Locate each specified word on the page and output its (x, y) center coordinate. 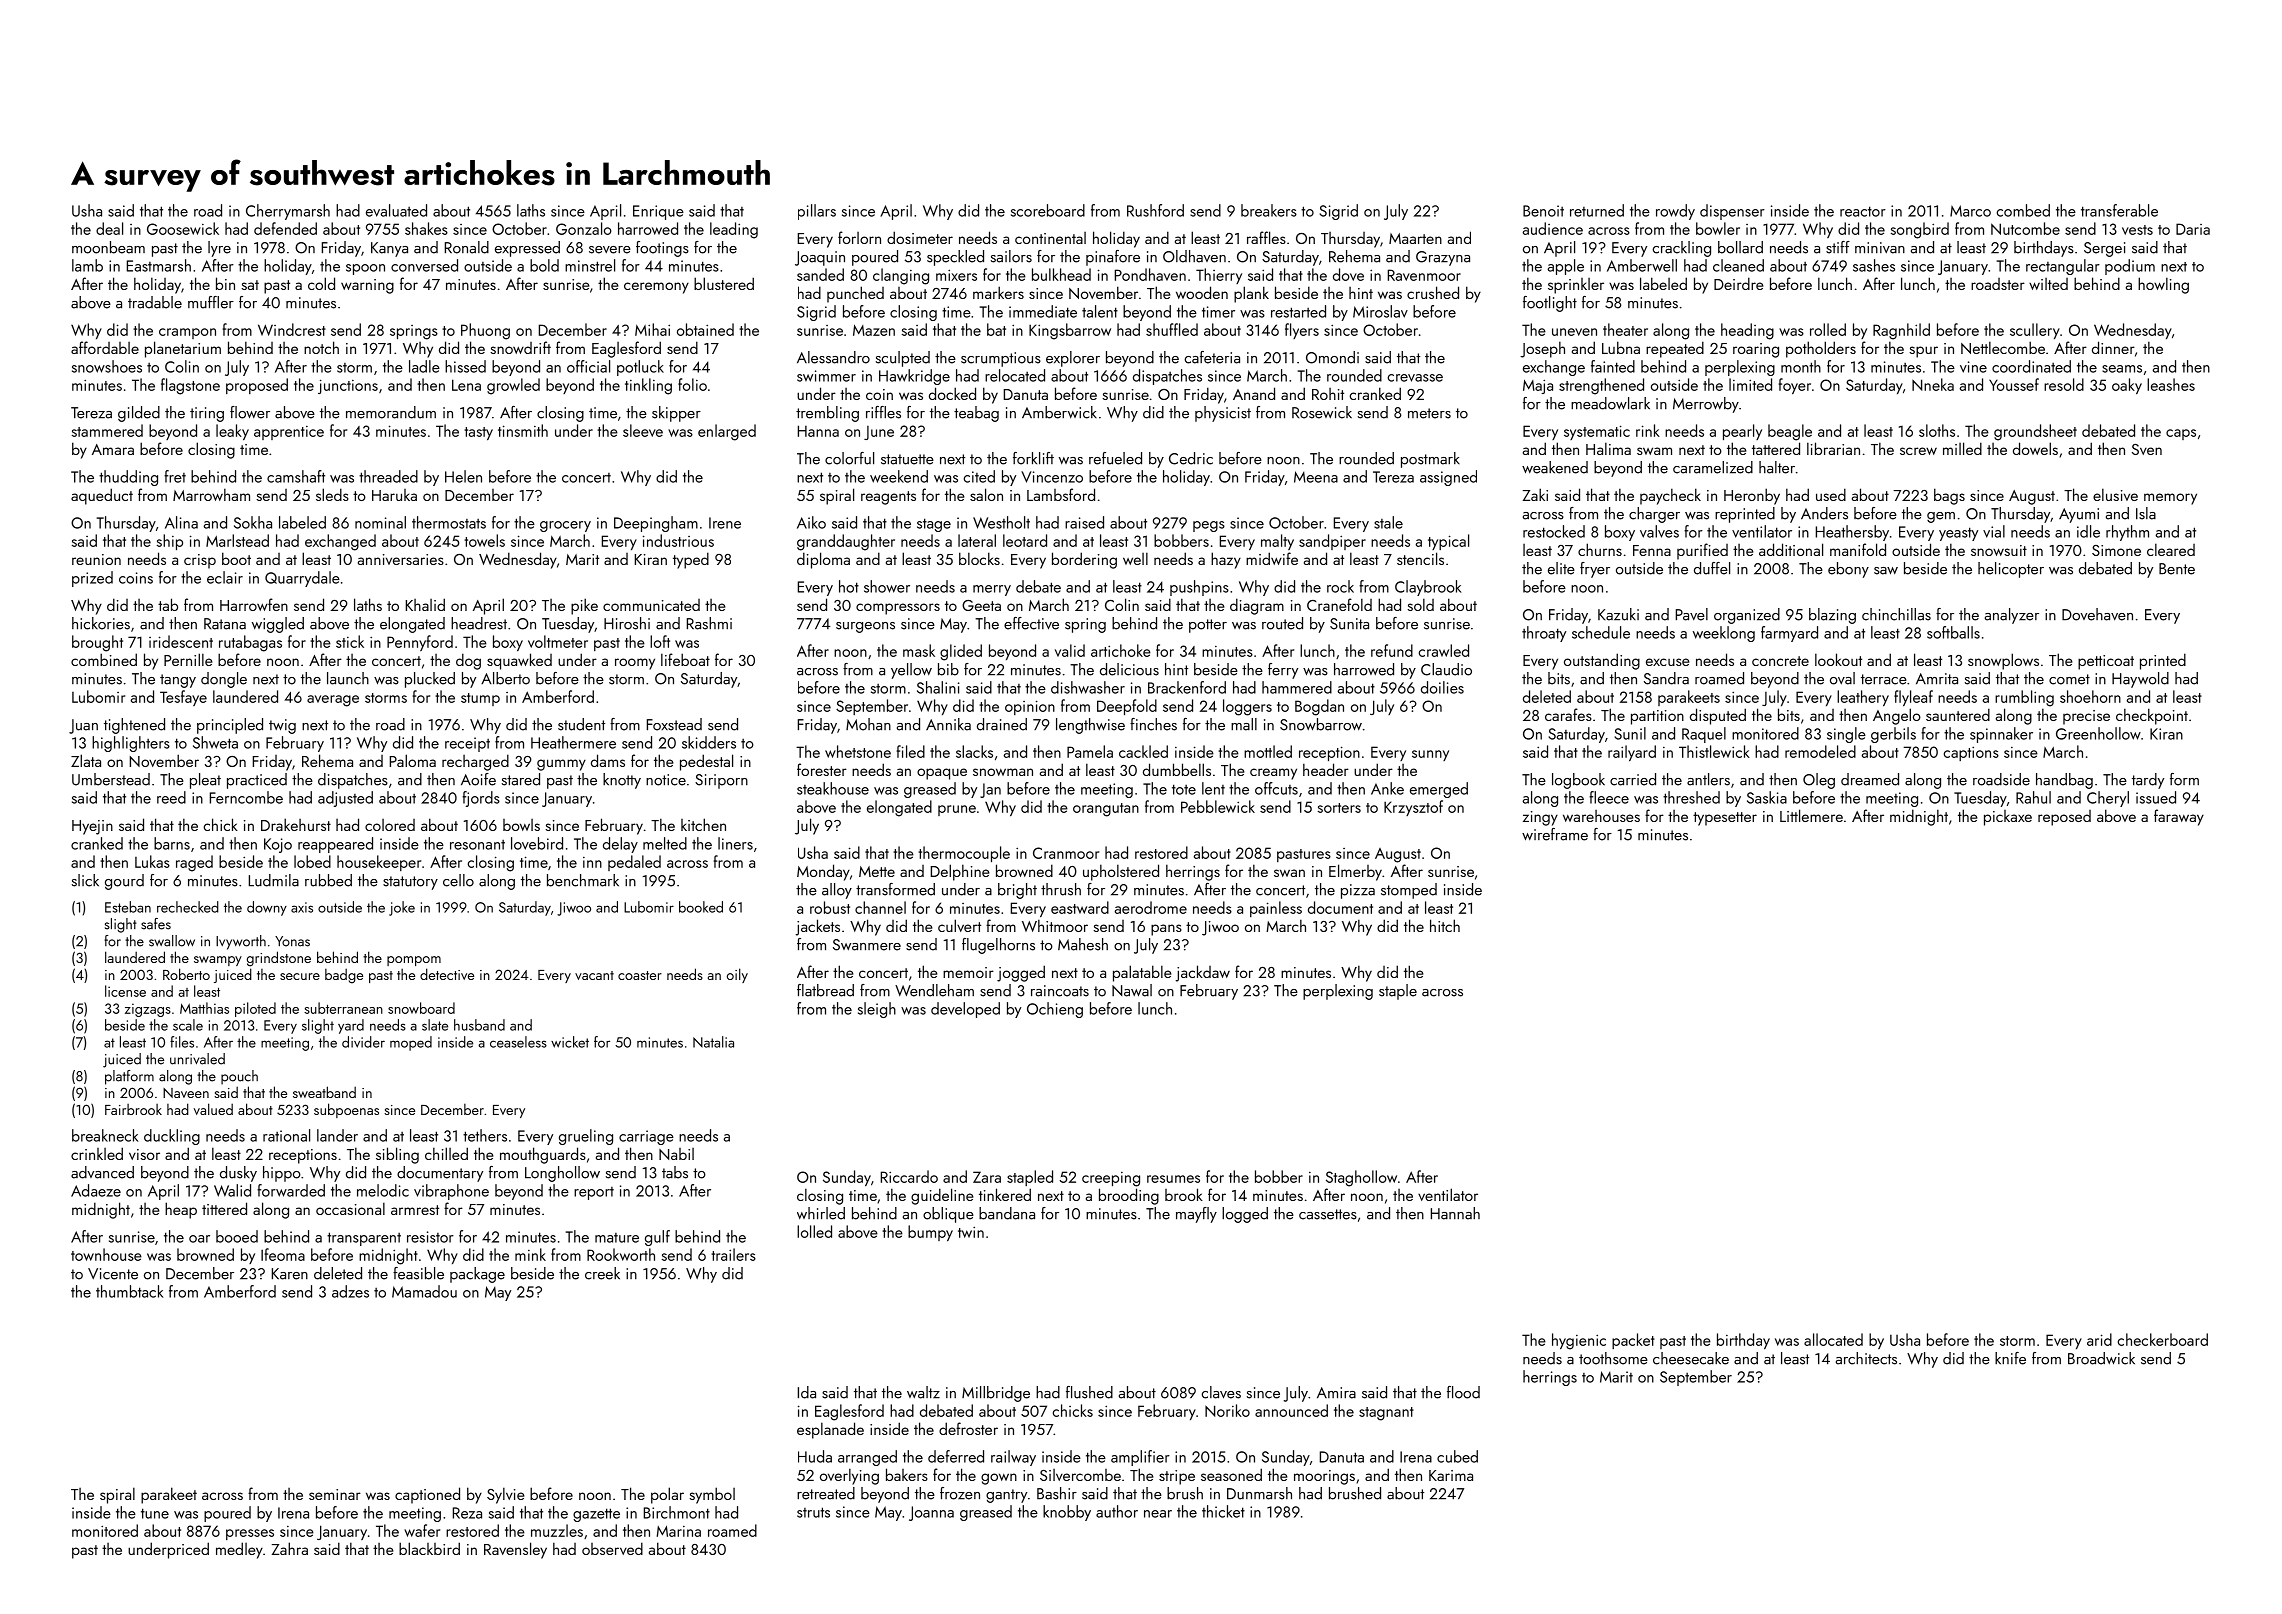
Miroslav (1380, 311)
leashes (2171, 384)
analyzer (2012, 616)
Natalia (713, 1042)
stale (1388, 522)
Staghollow (1361, 1178)
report (594, 1193)
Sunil (1630, 733)
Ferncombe (246, 797)
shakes (426, 228)
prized (92, 579)
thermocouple (964, 854)
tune (155, 1513)
